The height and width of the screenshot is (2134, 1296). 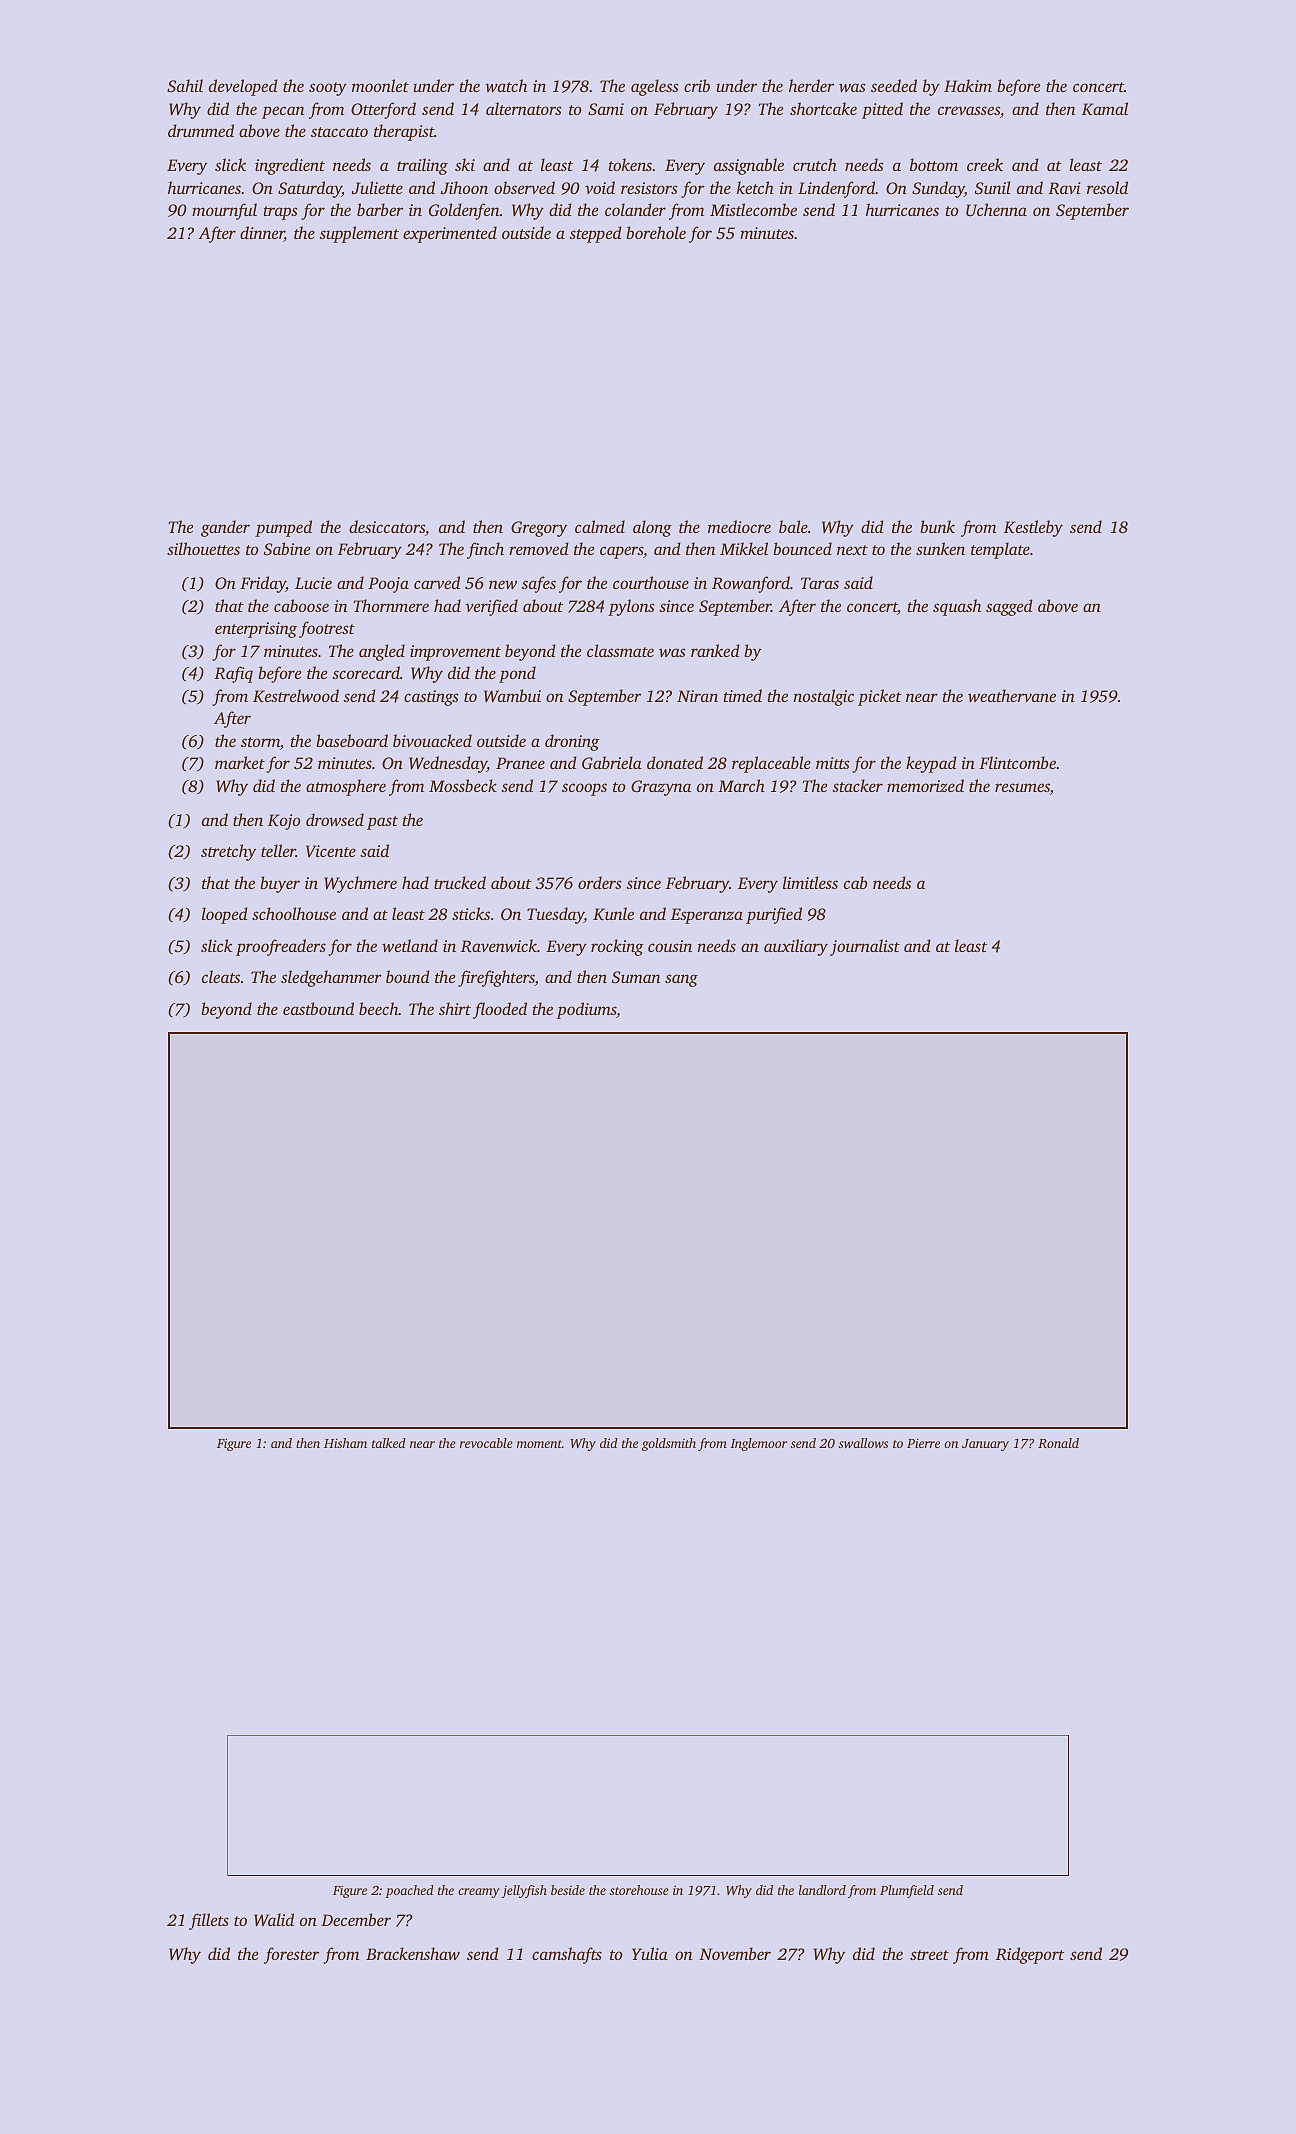 I want to click on Mistlecombe, so click(x=753, y=209).
